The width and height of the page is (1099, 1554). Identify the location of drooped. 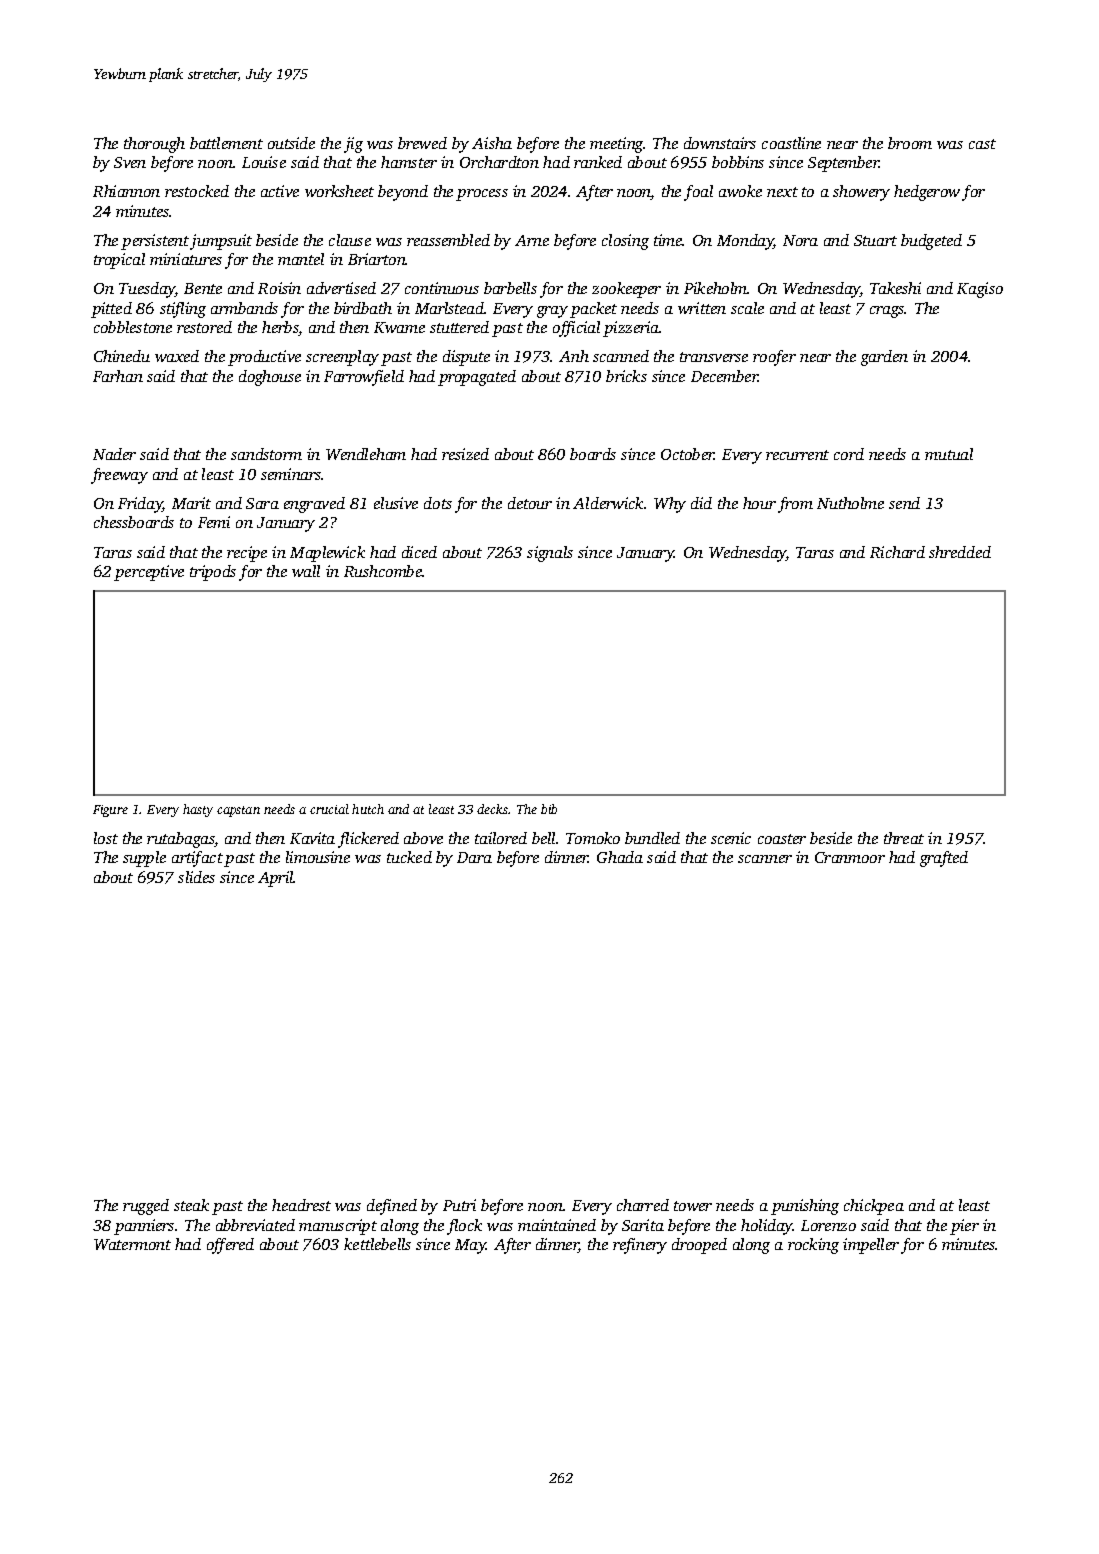
(699, 1246).
